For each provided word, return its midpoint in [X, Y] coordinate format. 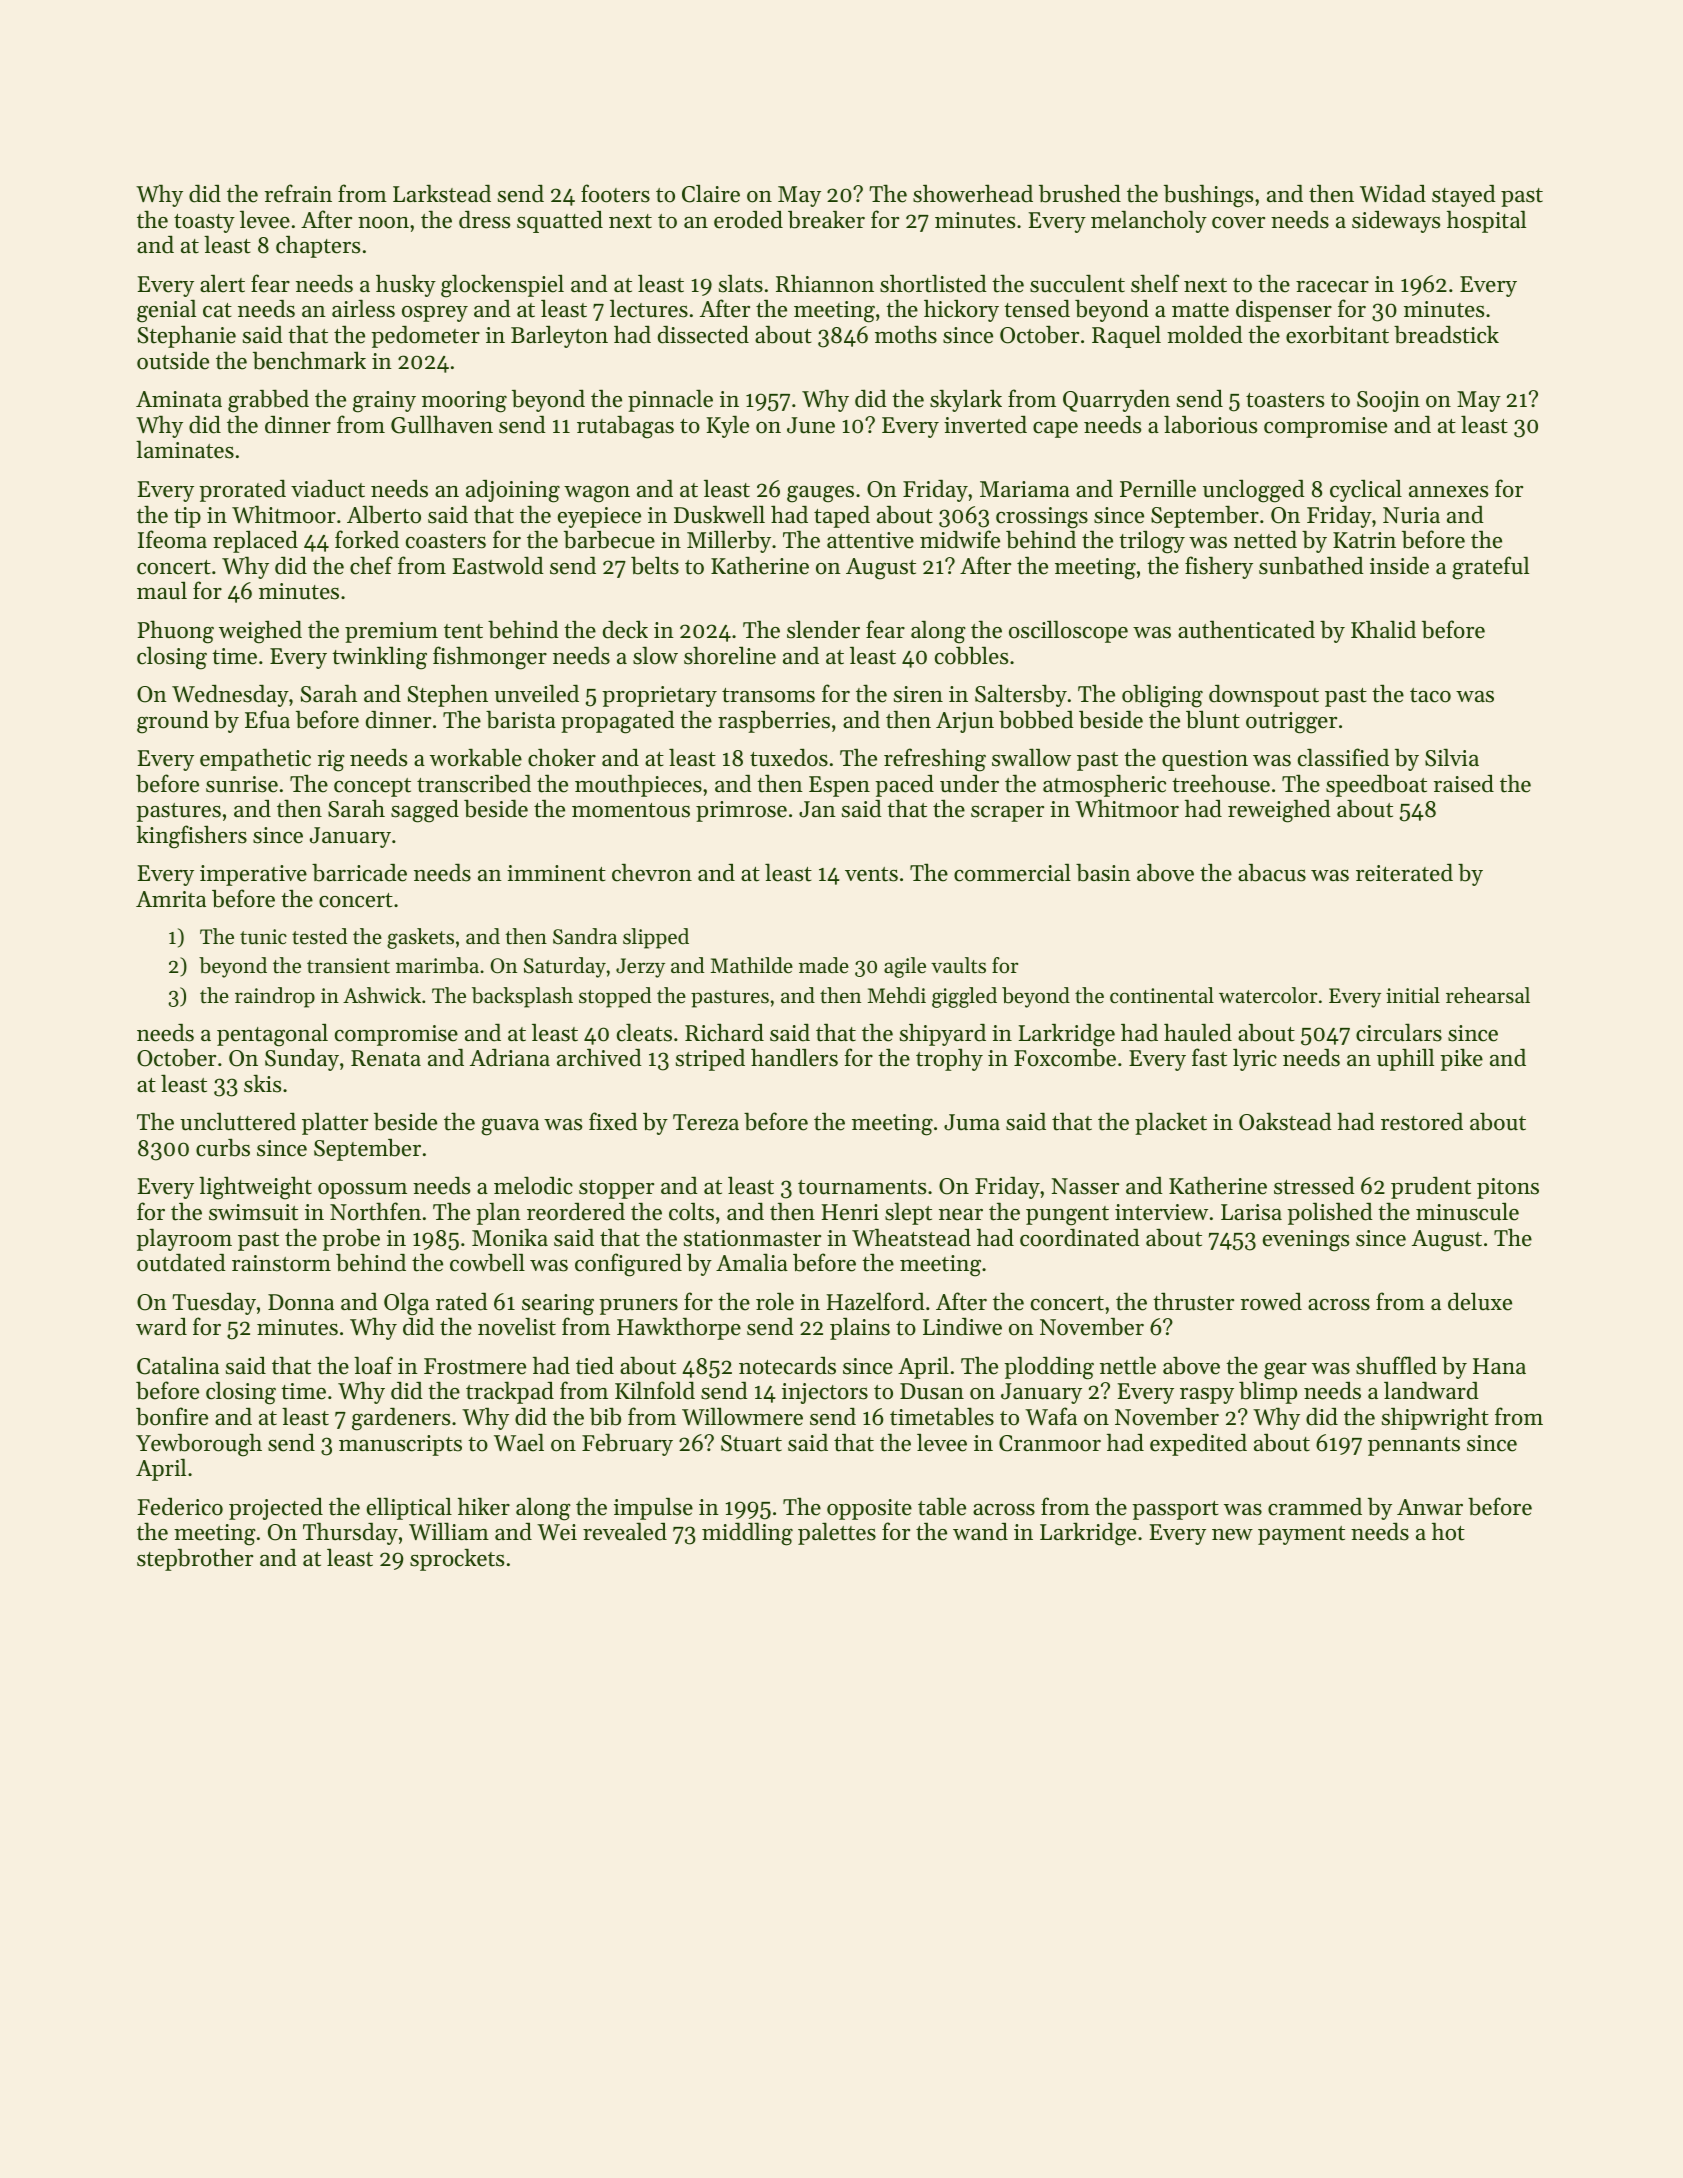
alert [222, 283]
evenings [1306, 1241]
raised [1464, 784]
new [1232, 1535]
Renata [386, 1058]
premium [391, 632]
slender [823, 629]
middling [747, 1534]
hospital [1486, 221]
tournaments [862, 1187]
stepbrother [195, 1559]
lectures [649, 308]
